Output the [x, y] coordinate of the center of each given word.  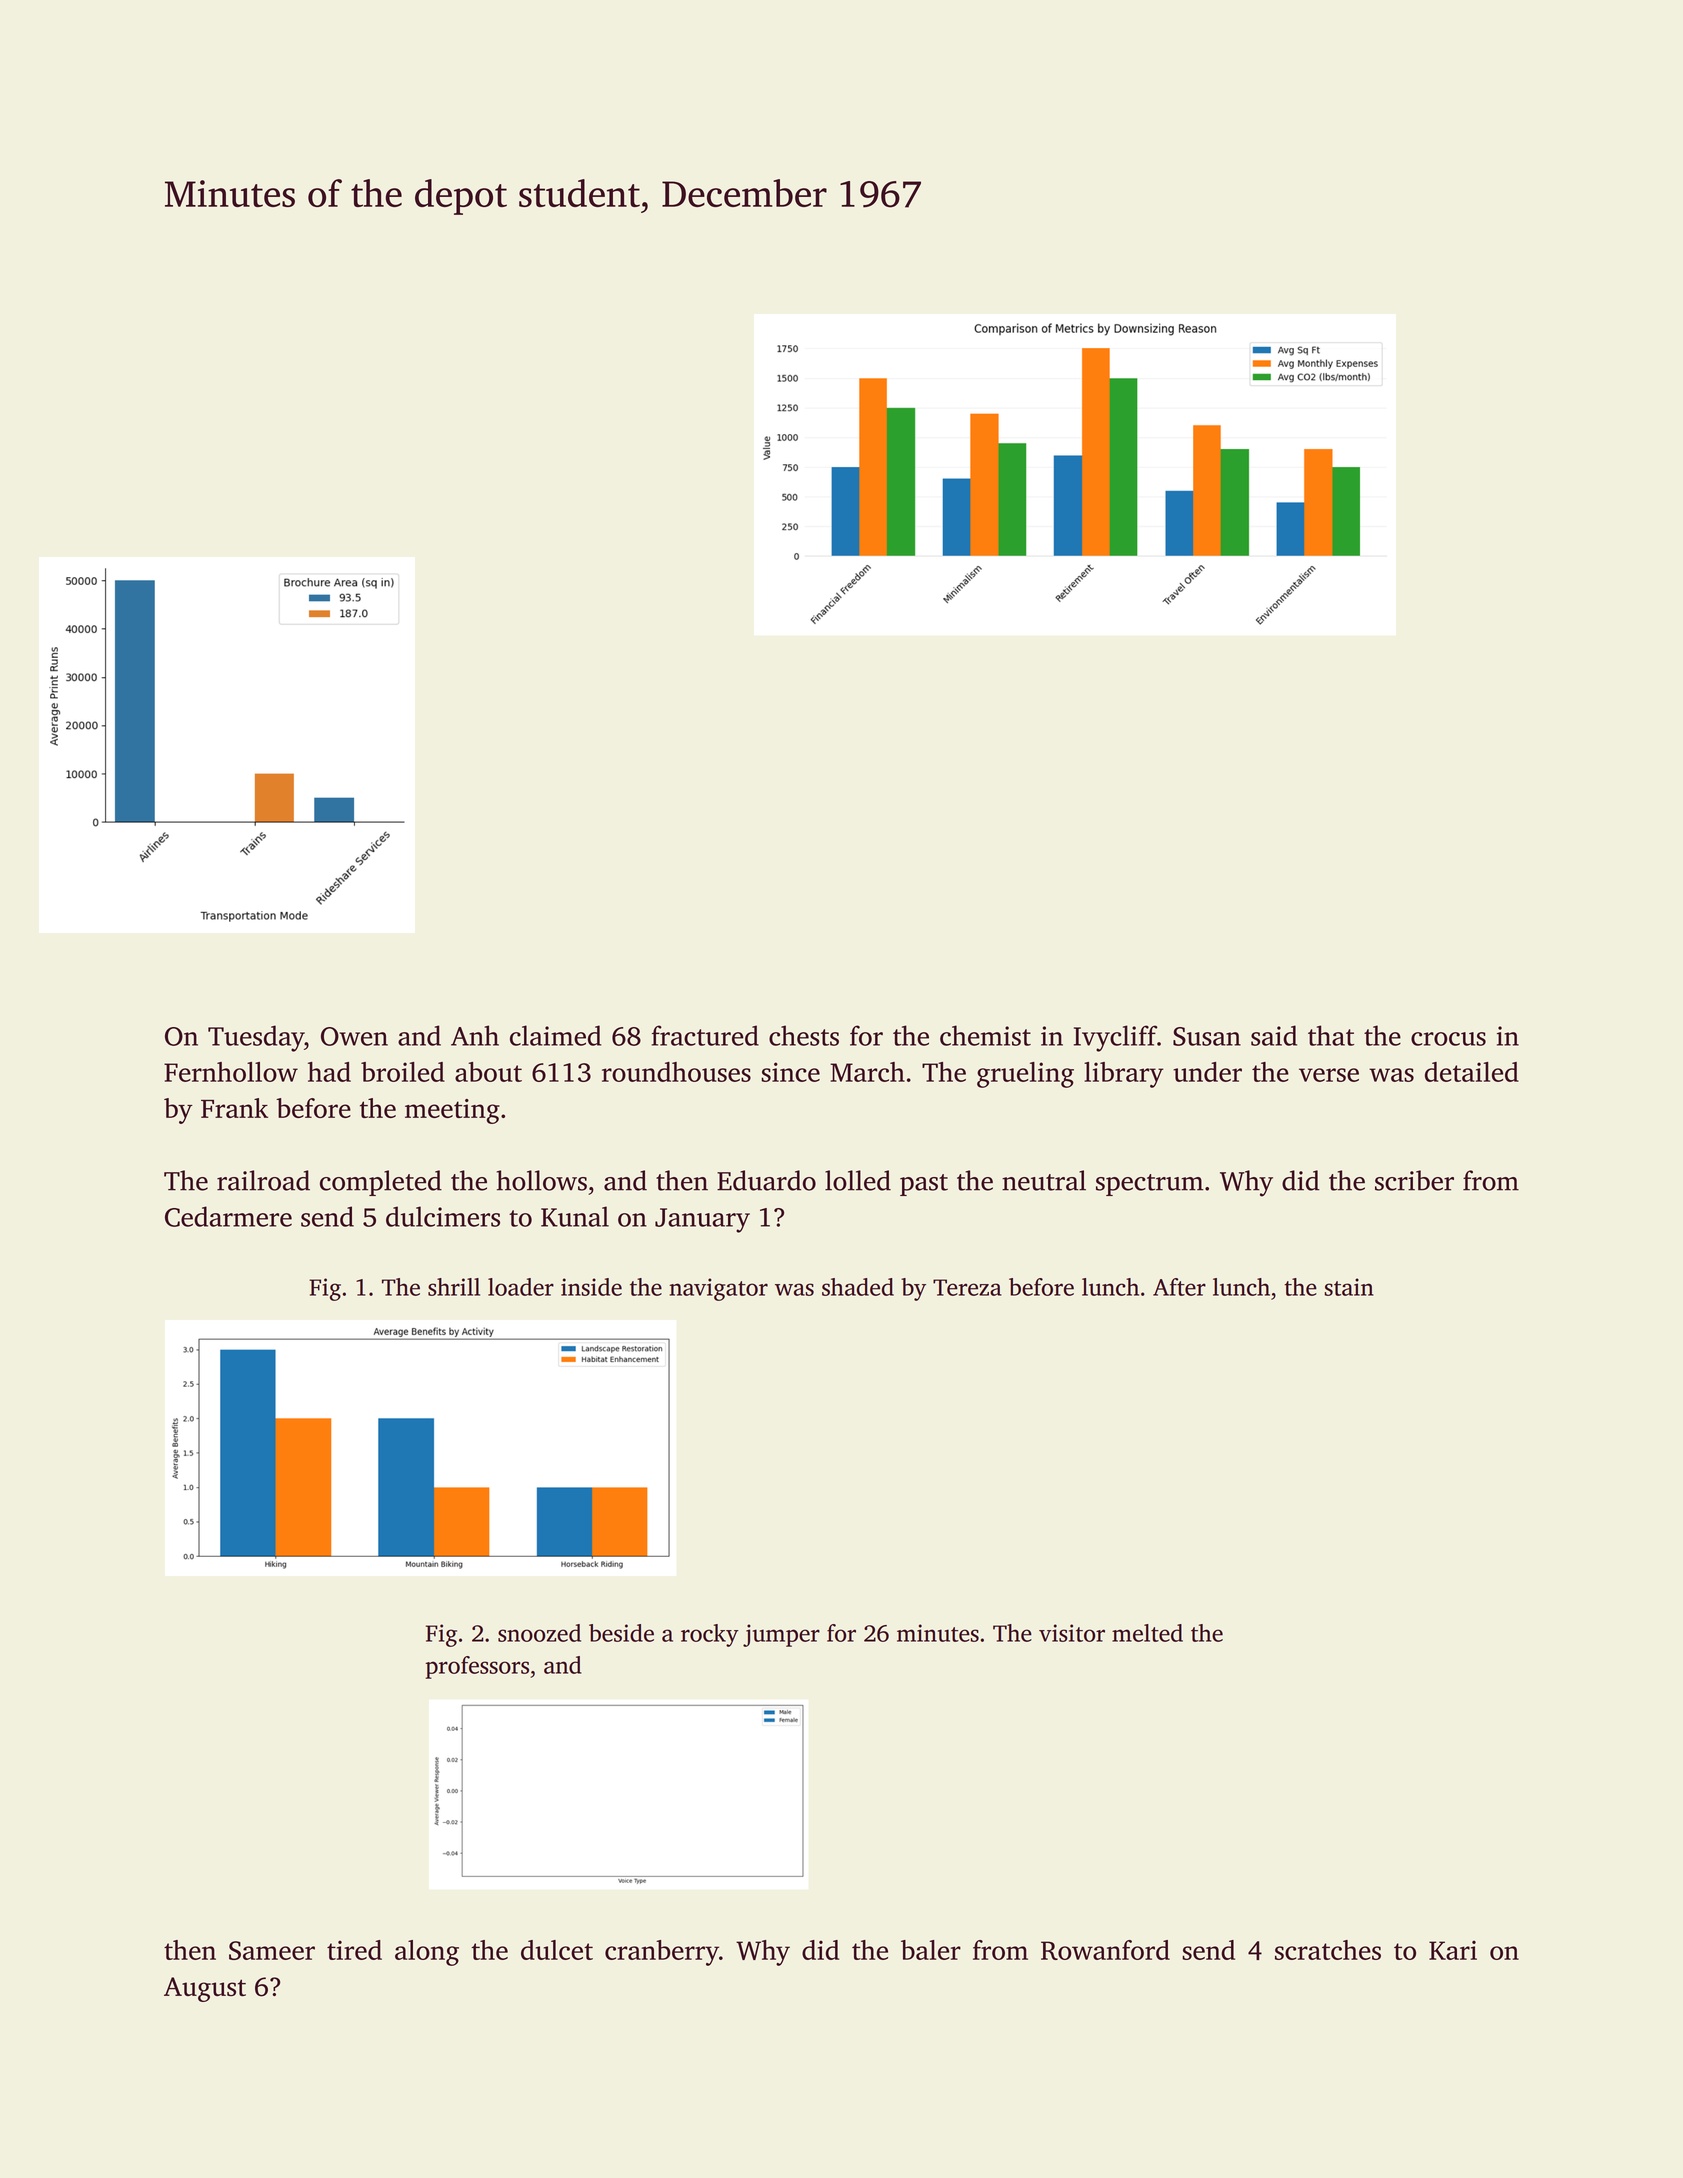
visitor [1072, 1633]
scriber [1414, 1180]
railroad [263, 1180]
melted [1147, 1633]
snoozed [539, 1633]
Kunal [575, 1216]
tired [354, 1950]
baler [931, 1950]
